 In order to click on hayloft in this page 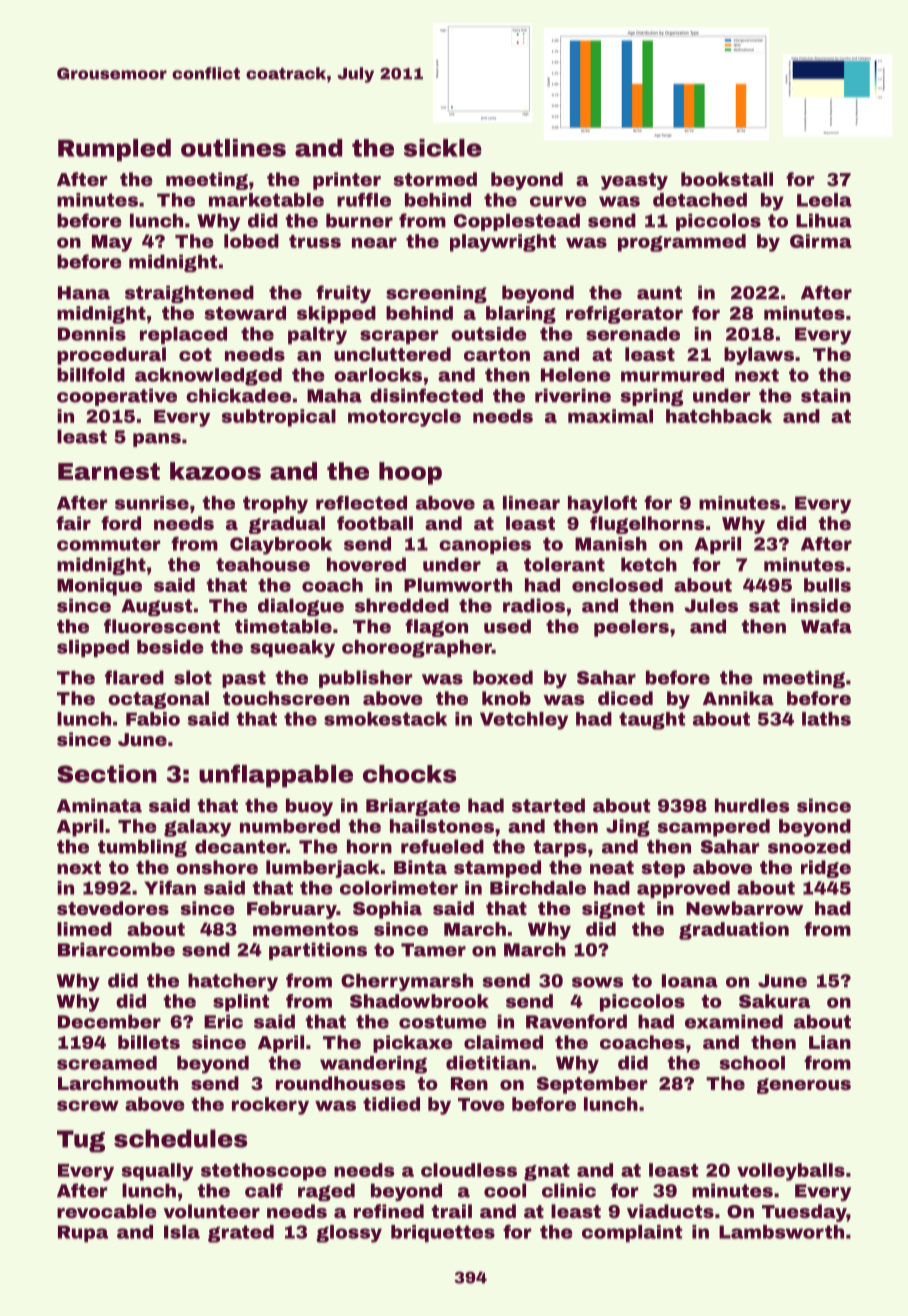, I will do `click(602, 505)`.
